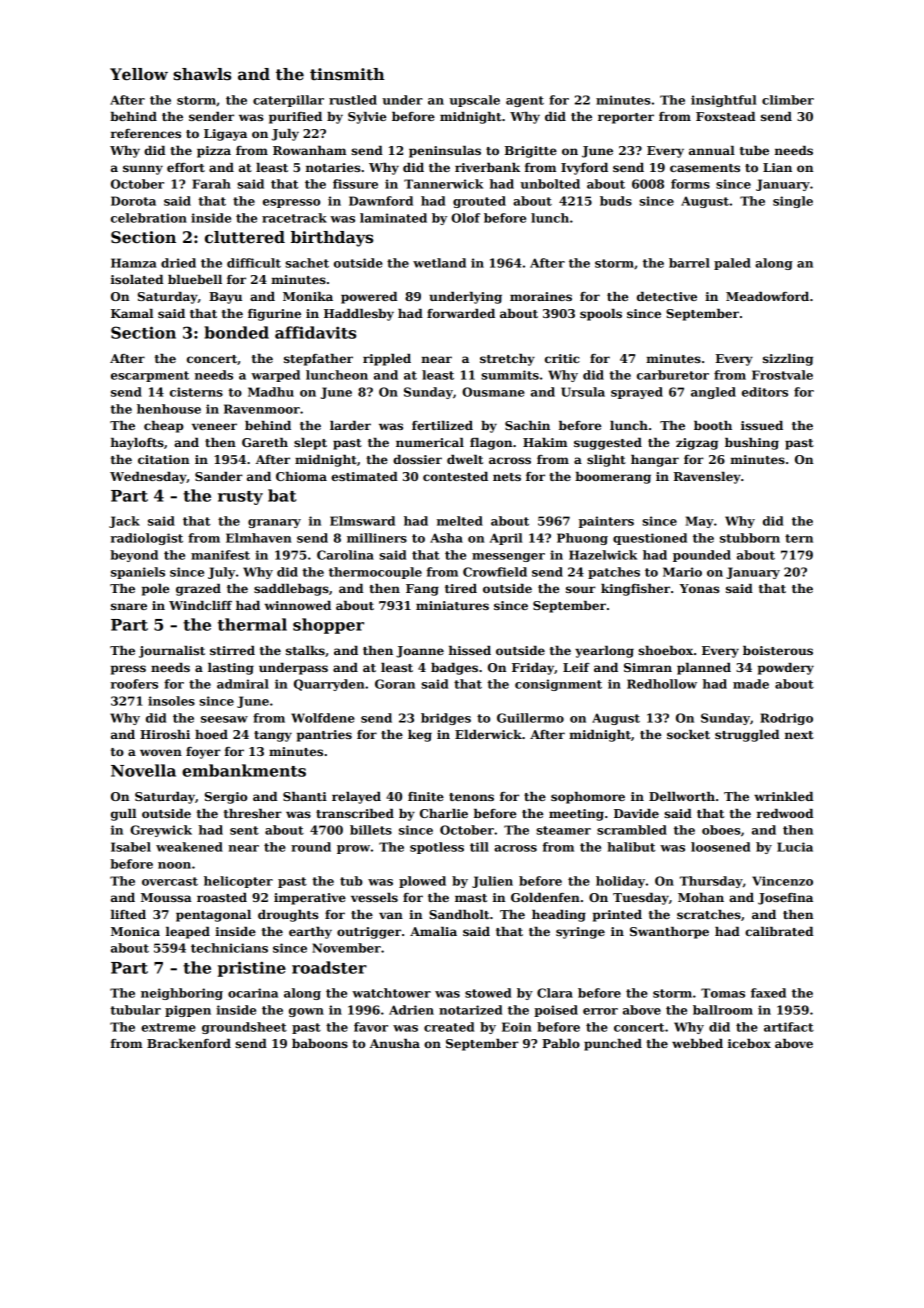 Image resolution: width=924 pixels, height=1308 pixels. What do you see at coordinates (146, 133) in the screenshot?
I see `references` at bounding box center [146, 133].
